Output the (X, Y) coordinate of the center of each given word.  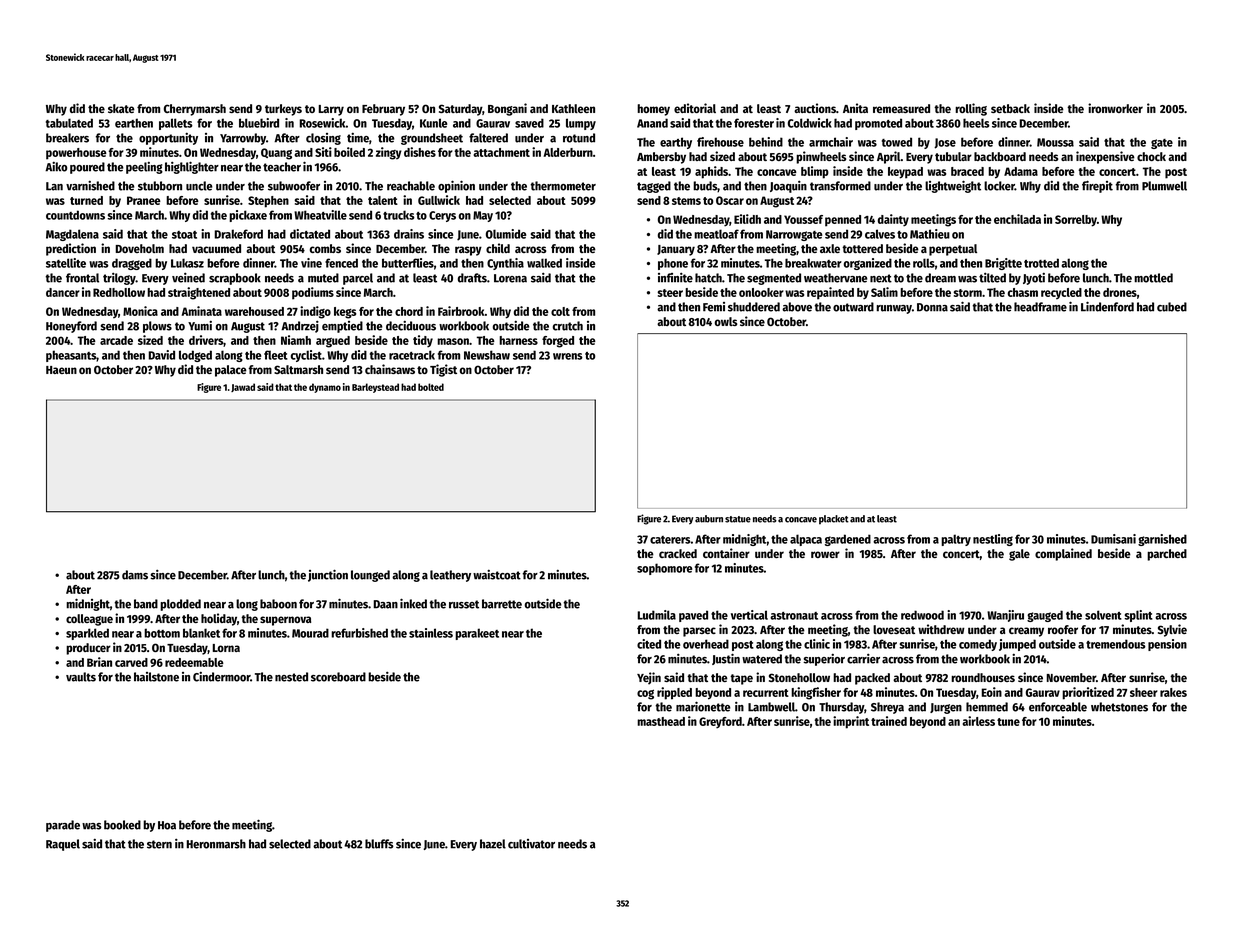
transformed (840, 186)
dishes (420, 152)
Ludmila (656, 615)
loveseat (894, 629)
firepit (1097, 186)
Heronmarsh (216, 844)
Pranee (144, 200)
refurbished (359, 633)
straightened (199, 293)
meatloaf (716, 234)
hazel (493, 844)
